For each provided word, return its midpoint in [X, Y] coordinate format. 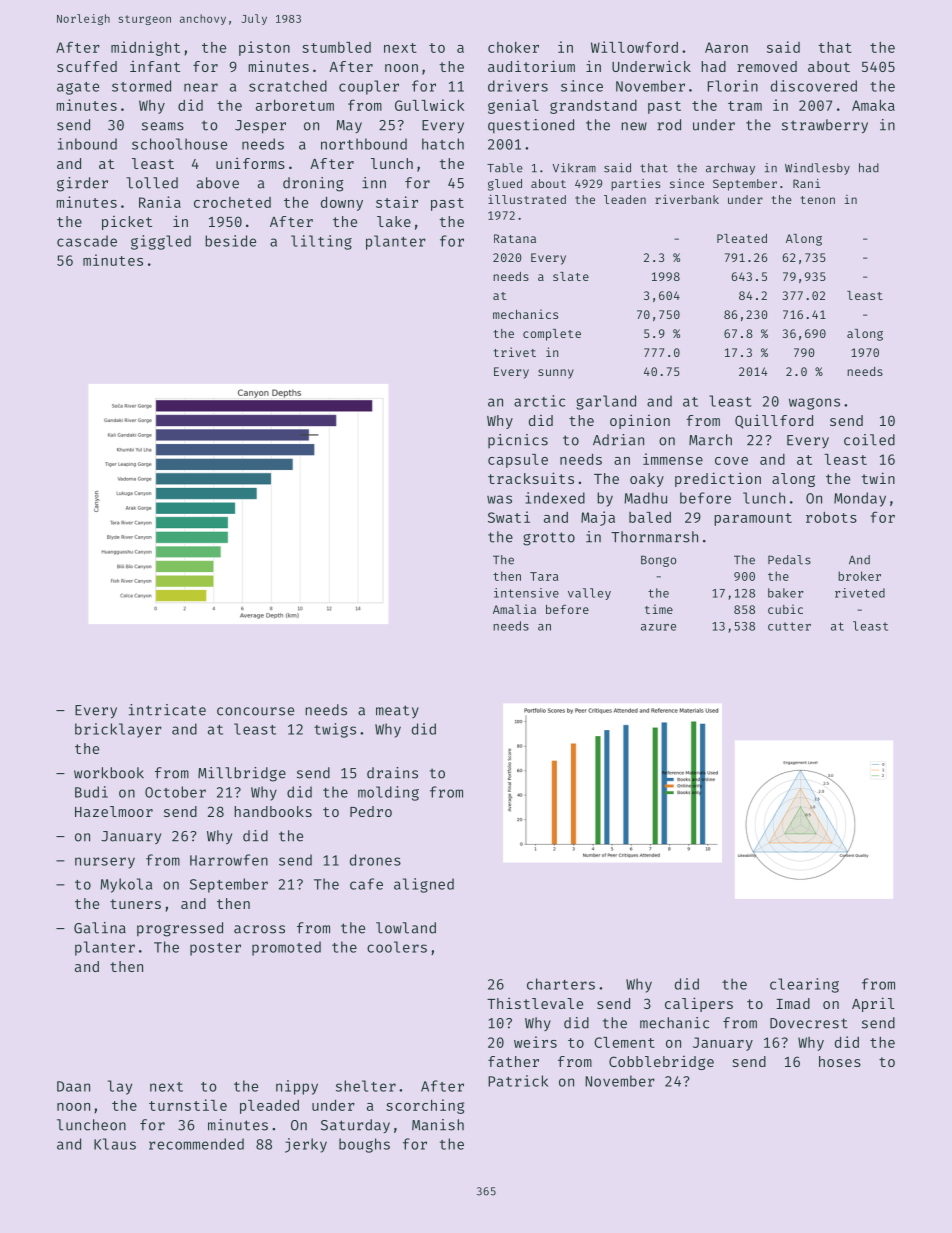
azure [658, 627]
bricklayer [118, 730]
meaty [397, 711]
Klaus [115, 1144]
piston [264, 48]
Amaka [873, 105]
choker [513, 47]
